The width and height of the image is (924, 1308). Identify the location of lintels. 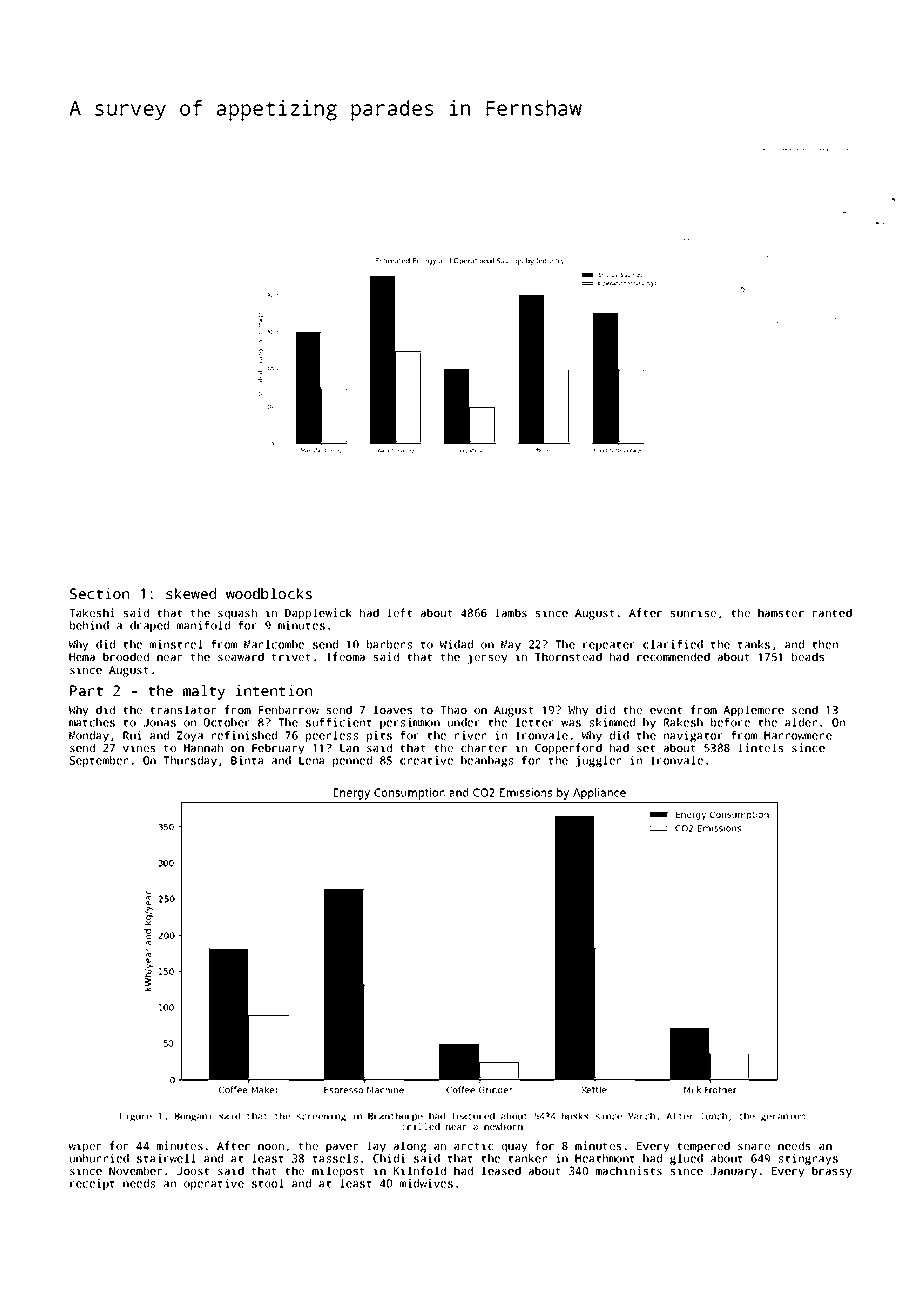
(760, 747).
